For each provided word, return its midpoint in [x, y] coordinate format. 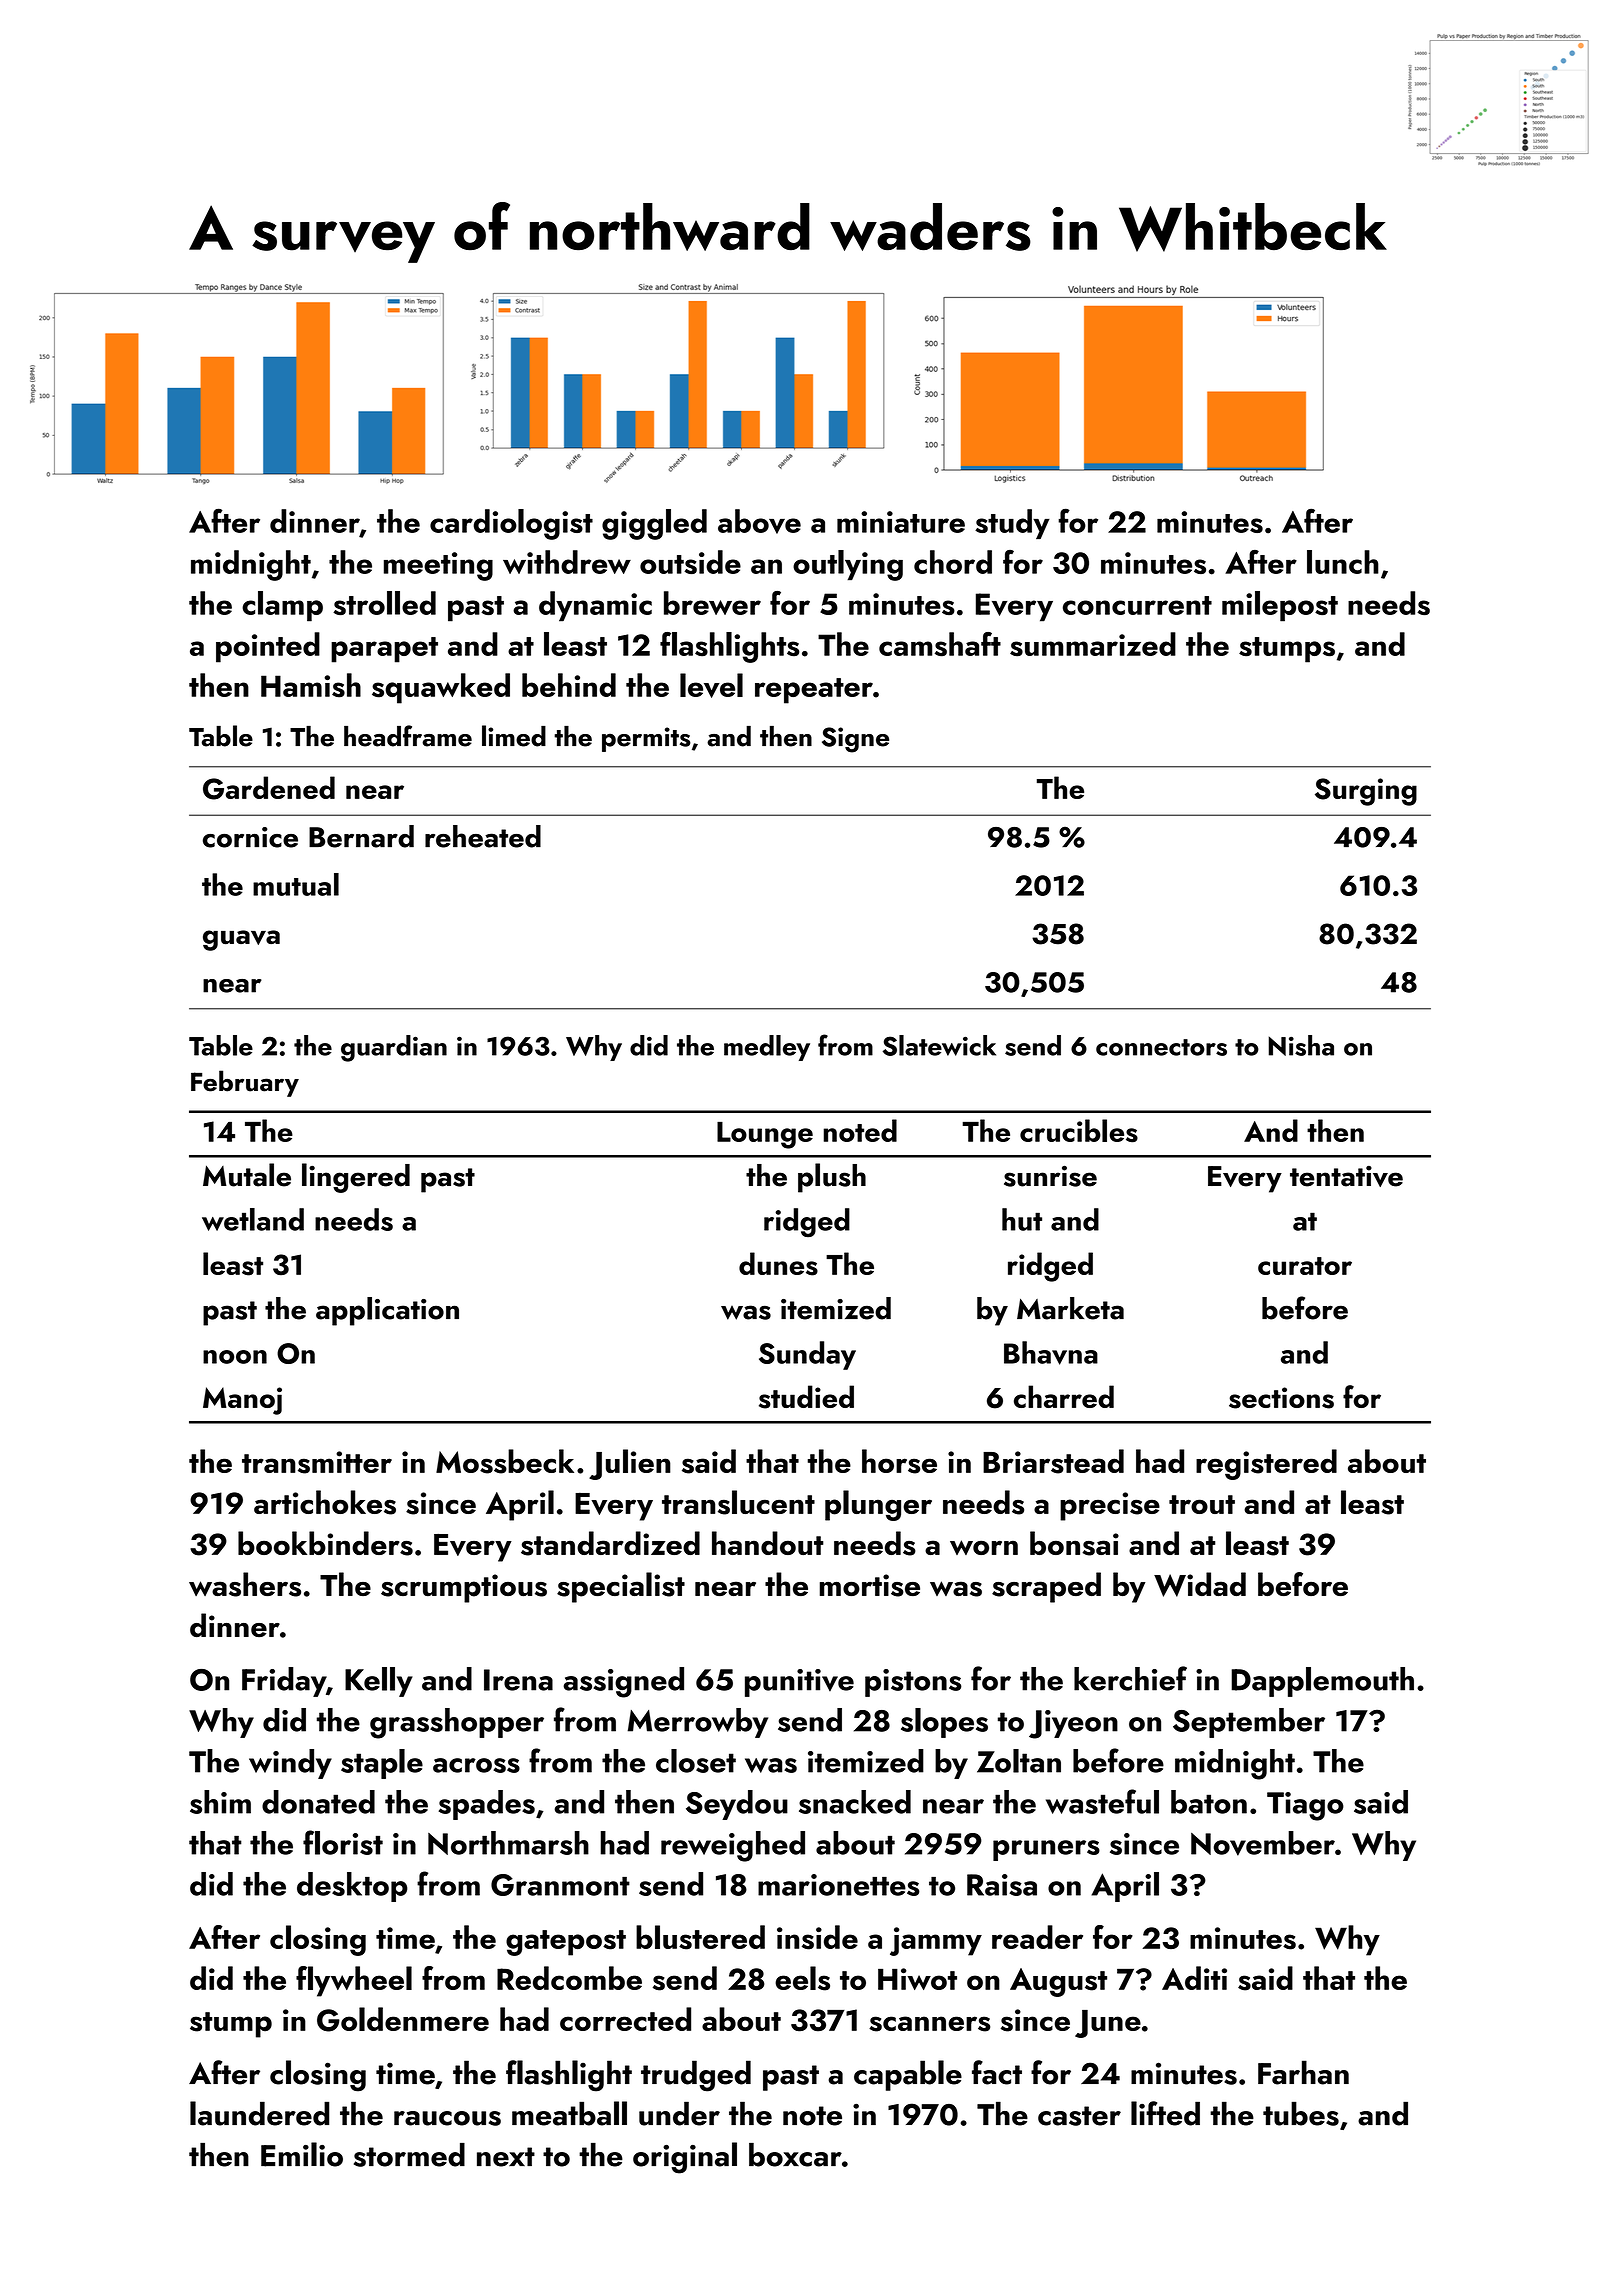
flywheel [354, 1981]
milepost [1280, 606]
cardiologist [511, 524]
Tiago [1305, 1806]
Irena [518, 1680]
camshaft [940, 644]
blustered [700, 1937]
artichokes [325, 1502]
